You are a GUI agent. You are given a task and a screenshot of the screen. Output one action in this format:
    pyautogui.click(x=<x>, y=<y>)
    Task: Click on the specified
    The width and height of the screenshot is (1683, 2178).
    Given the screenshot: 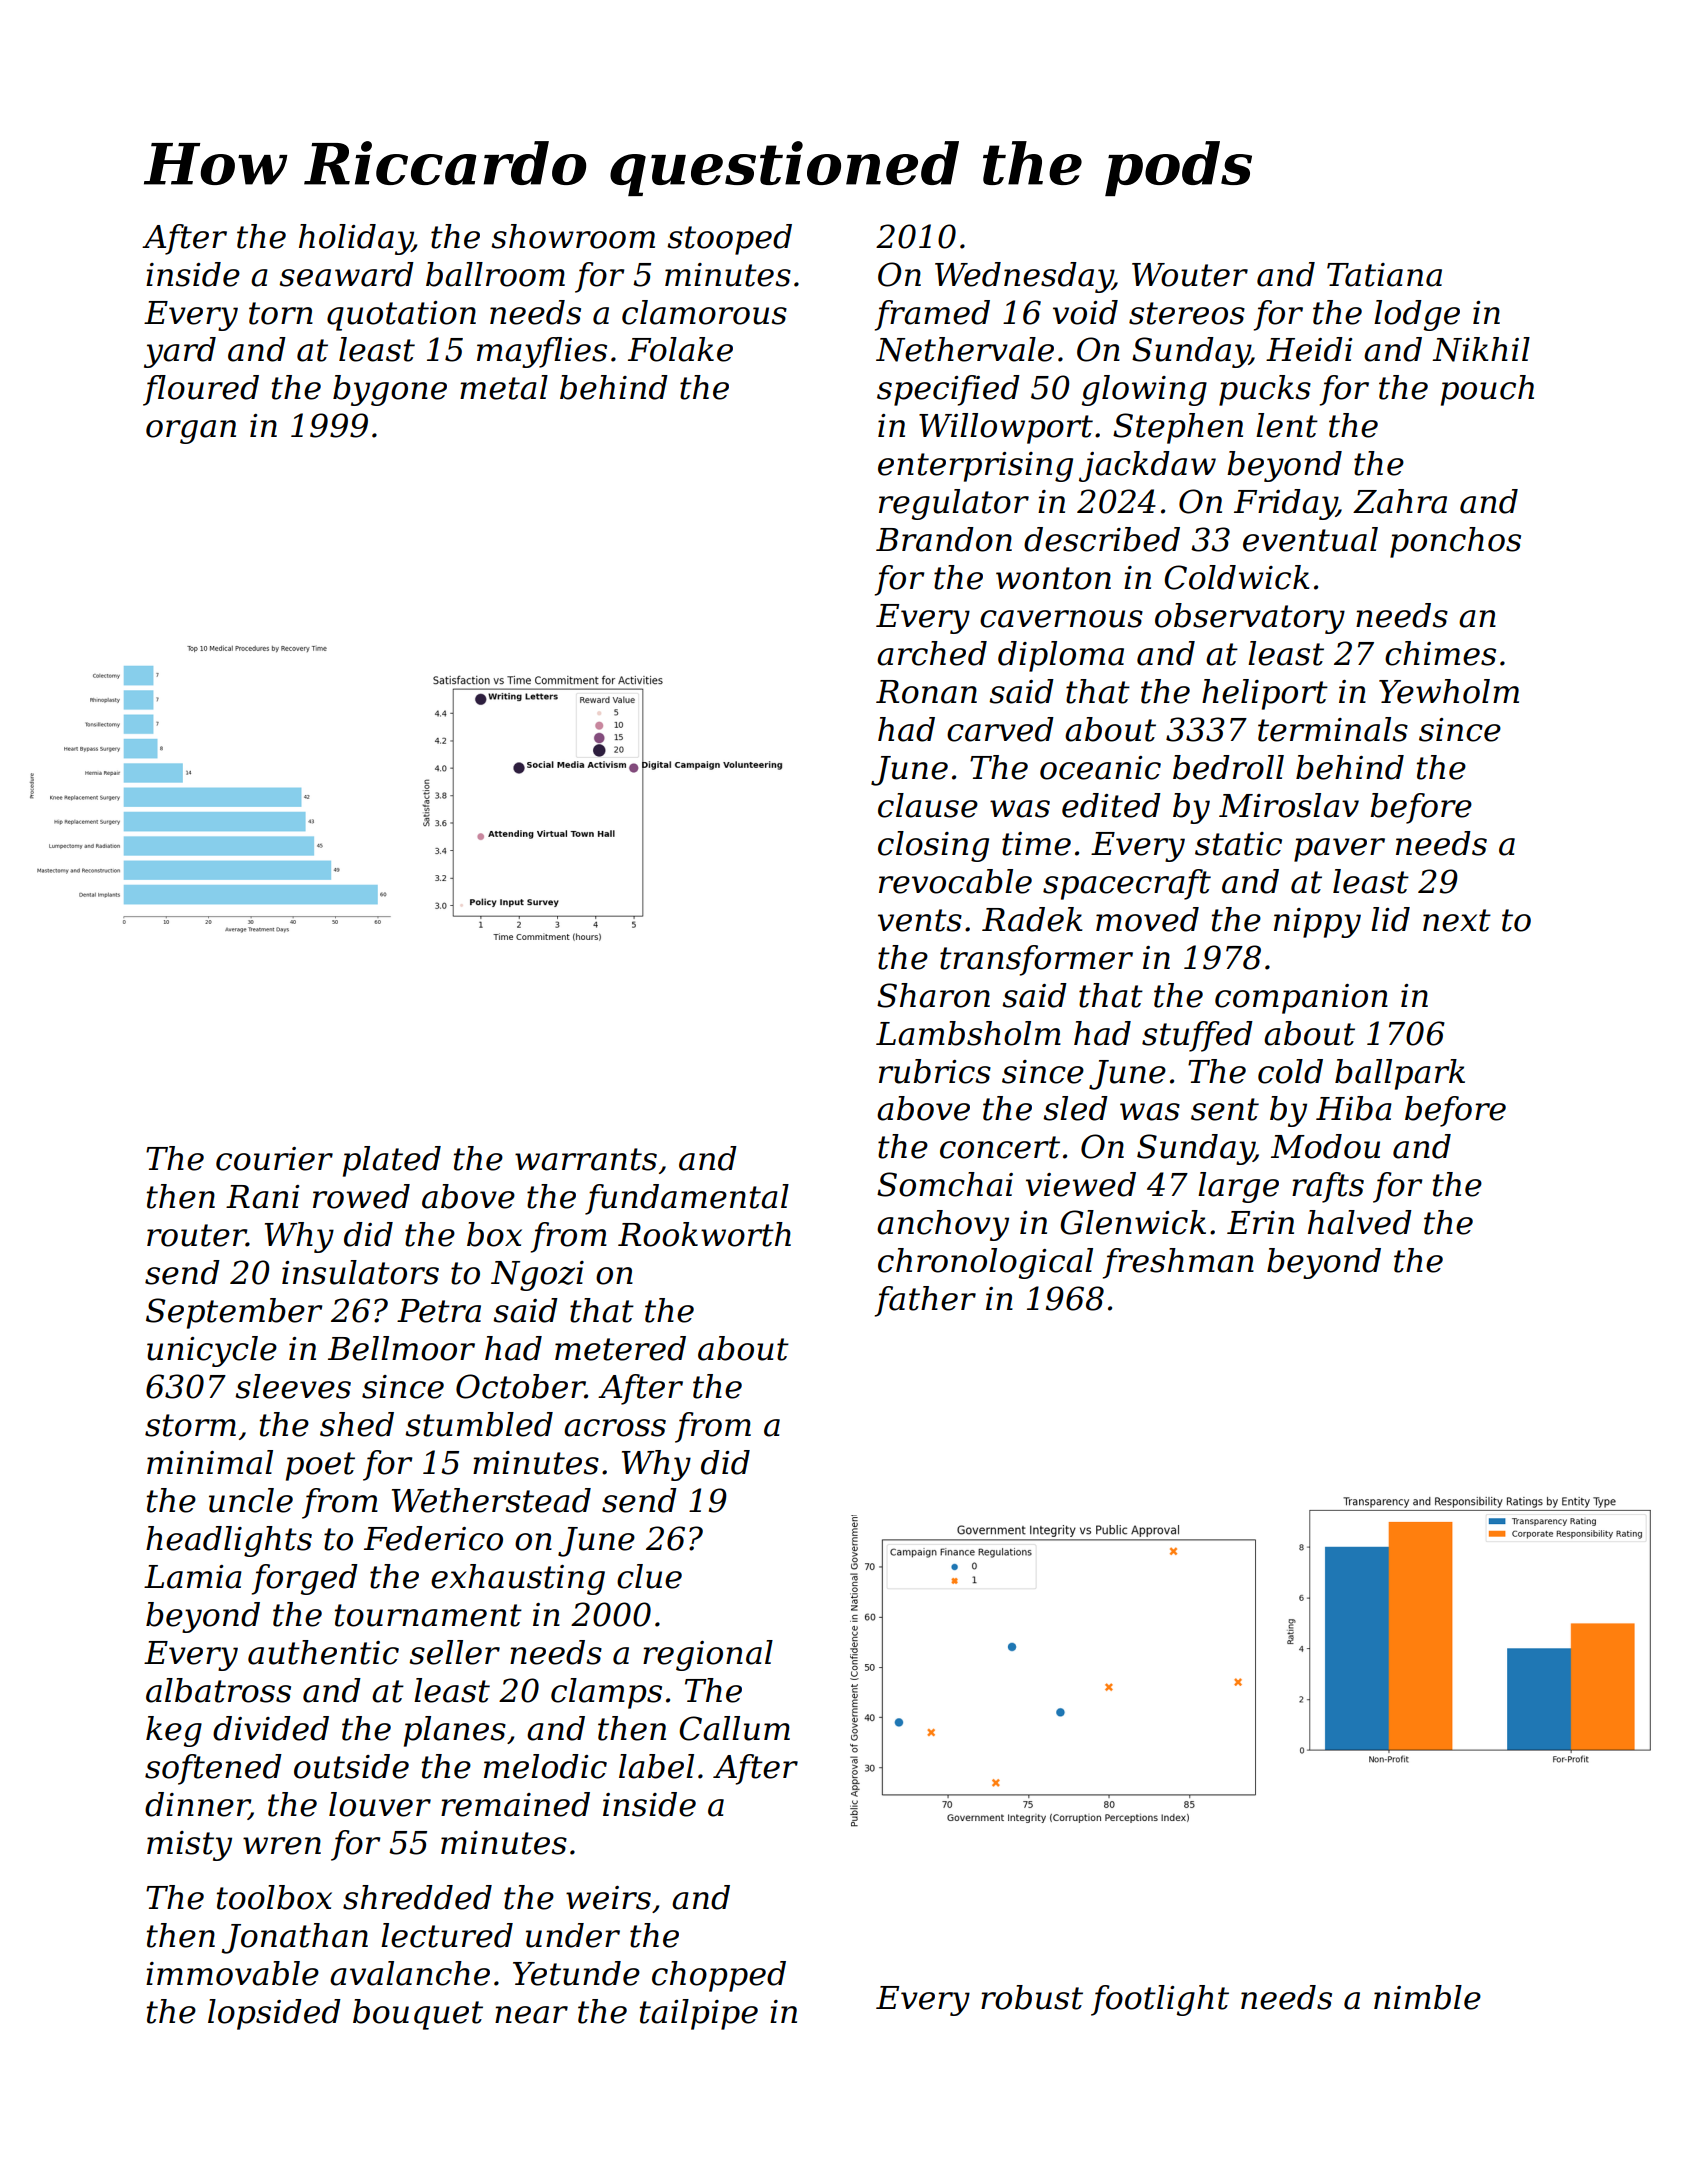 What is the action you would take?
    pyautogui.click(x=948, y=390)
